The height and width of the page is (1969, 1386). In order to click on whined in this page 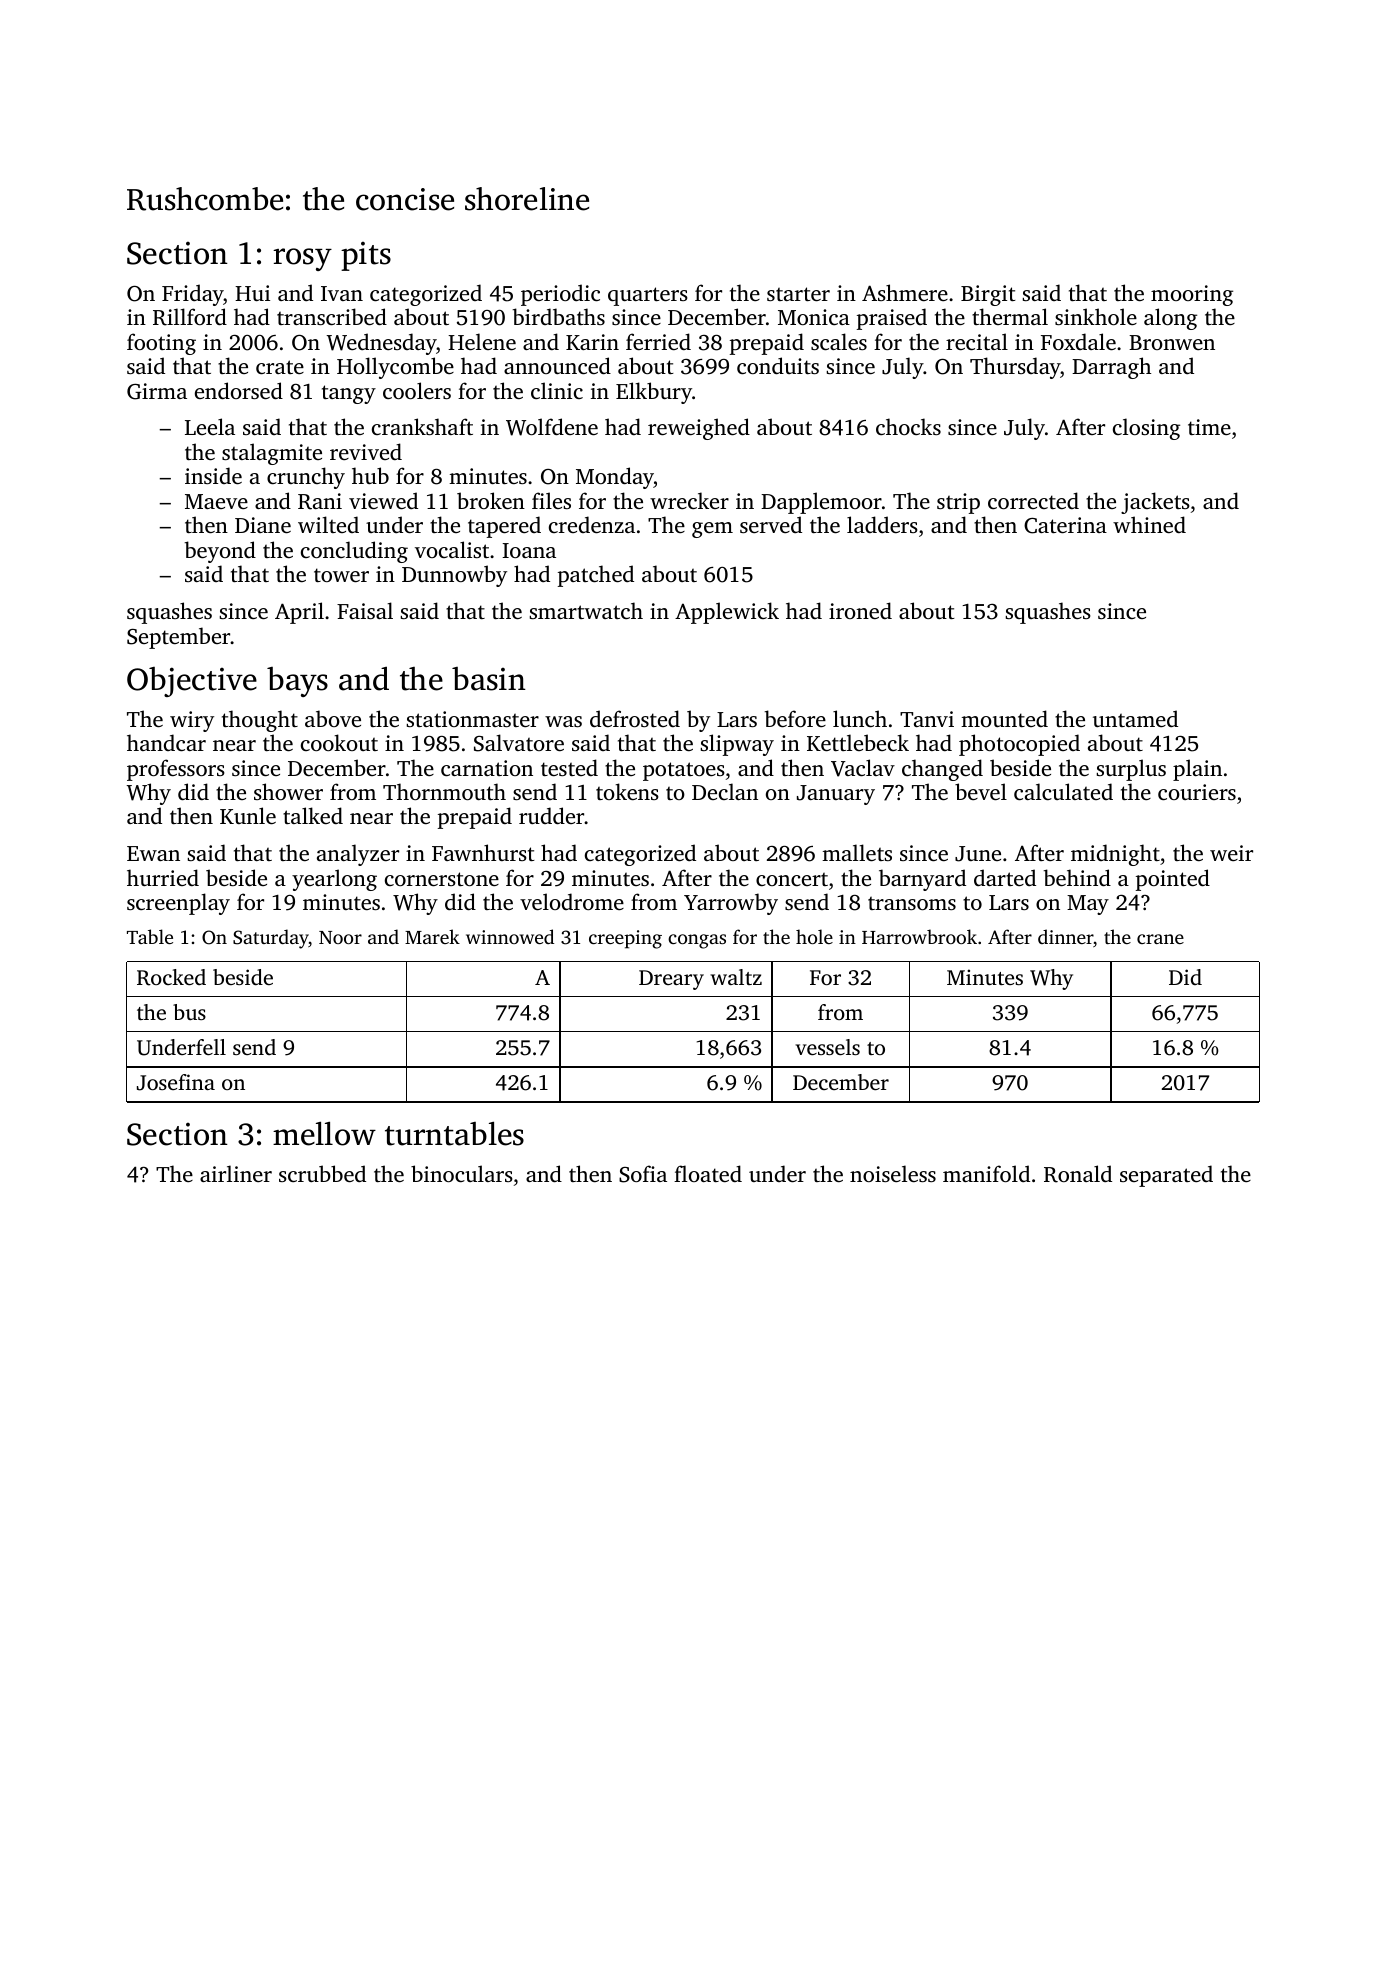, I will do `click(1149, 524)`.
